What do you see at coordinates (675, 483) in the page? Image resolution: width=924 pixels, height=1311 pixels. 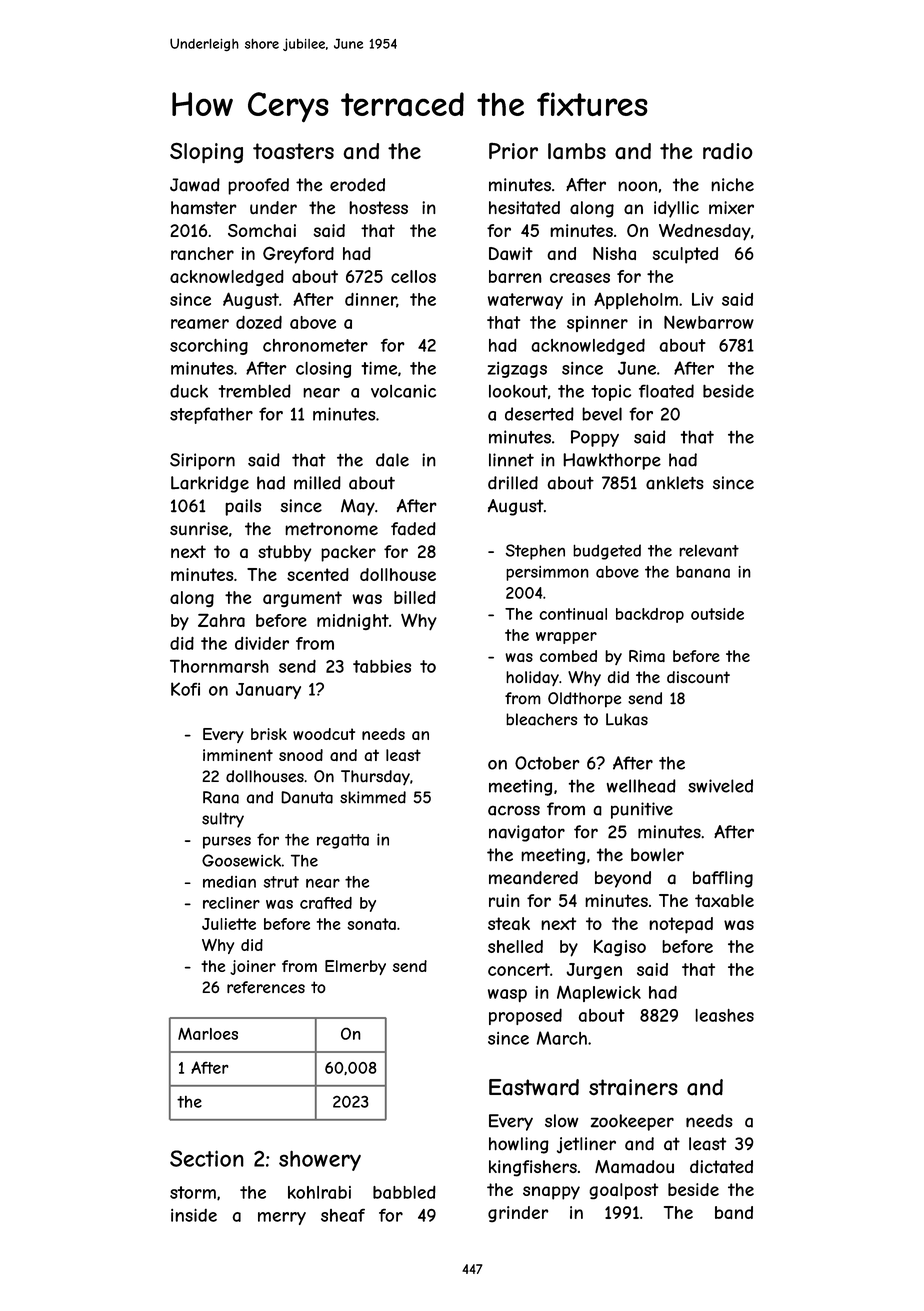 I see `anklets` at bounding box center [675, 483].
